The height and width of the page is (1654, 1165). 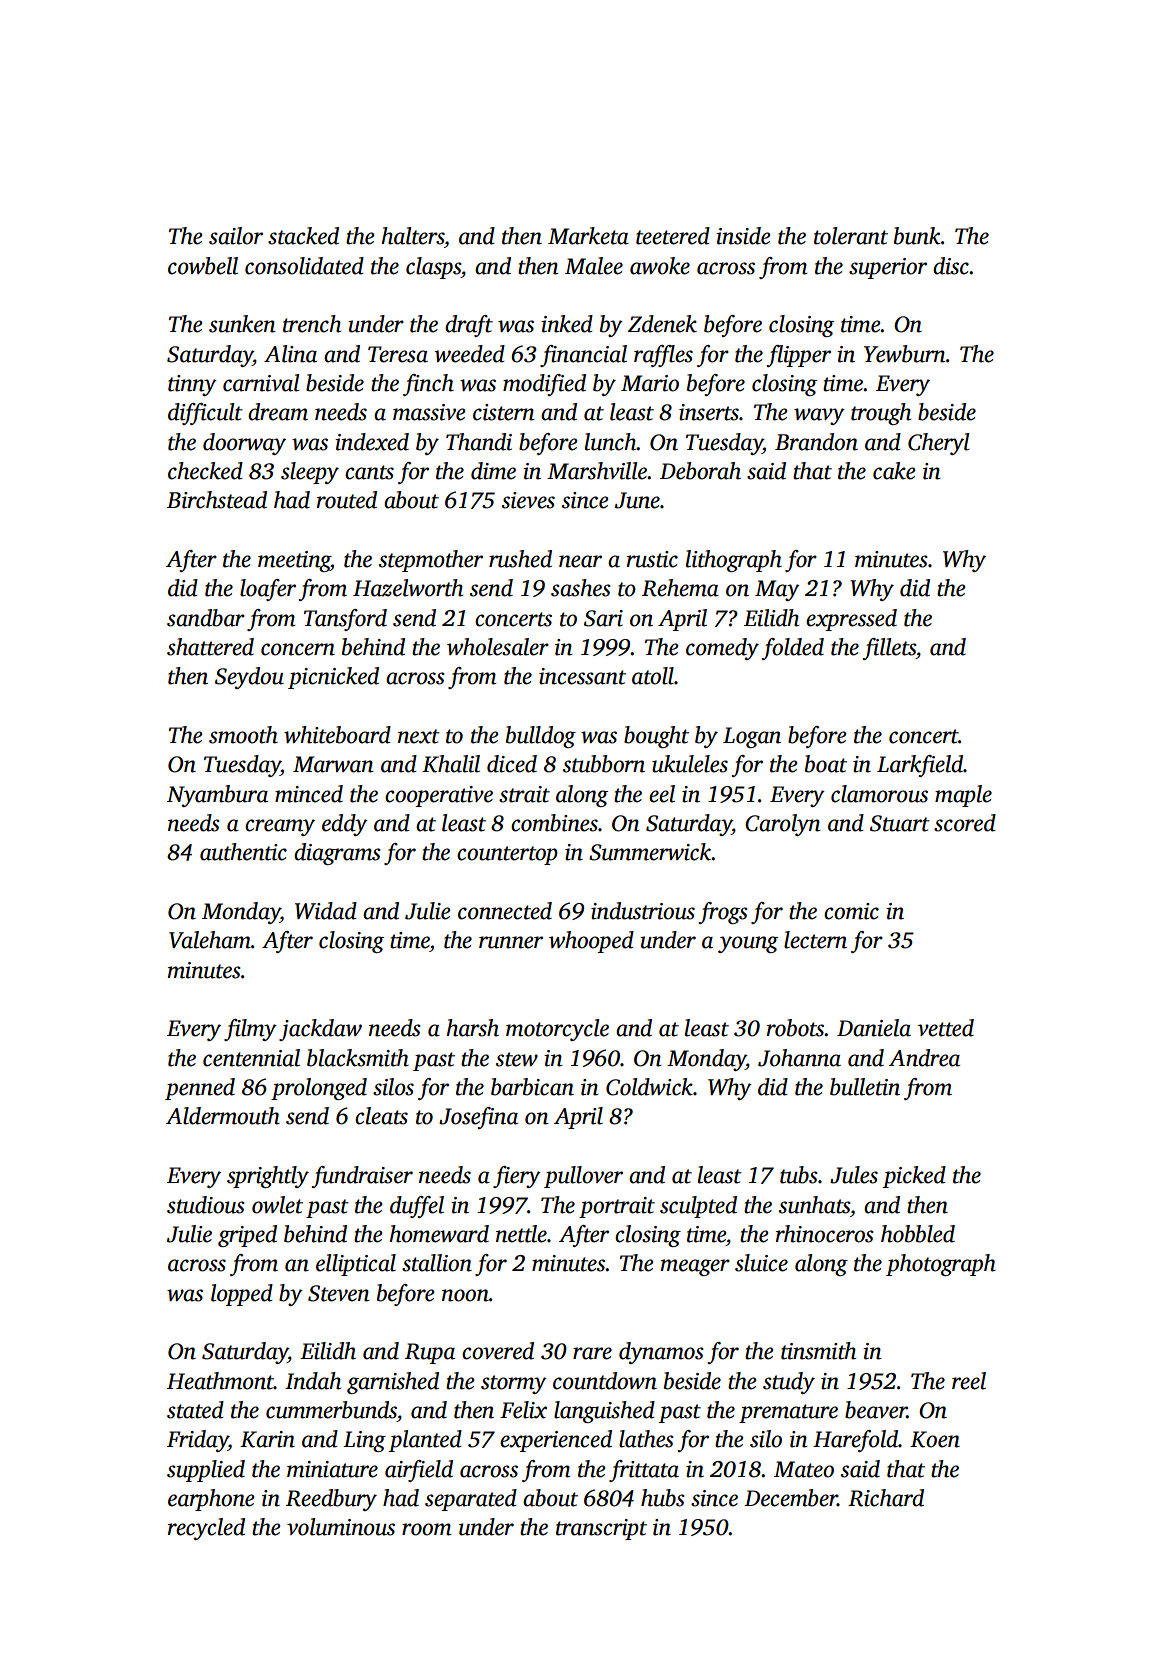 What do you see at coordinates (426, 1529) in the page?
I see `room` at bounding box center [426, 1529].
